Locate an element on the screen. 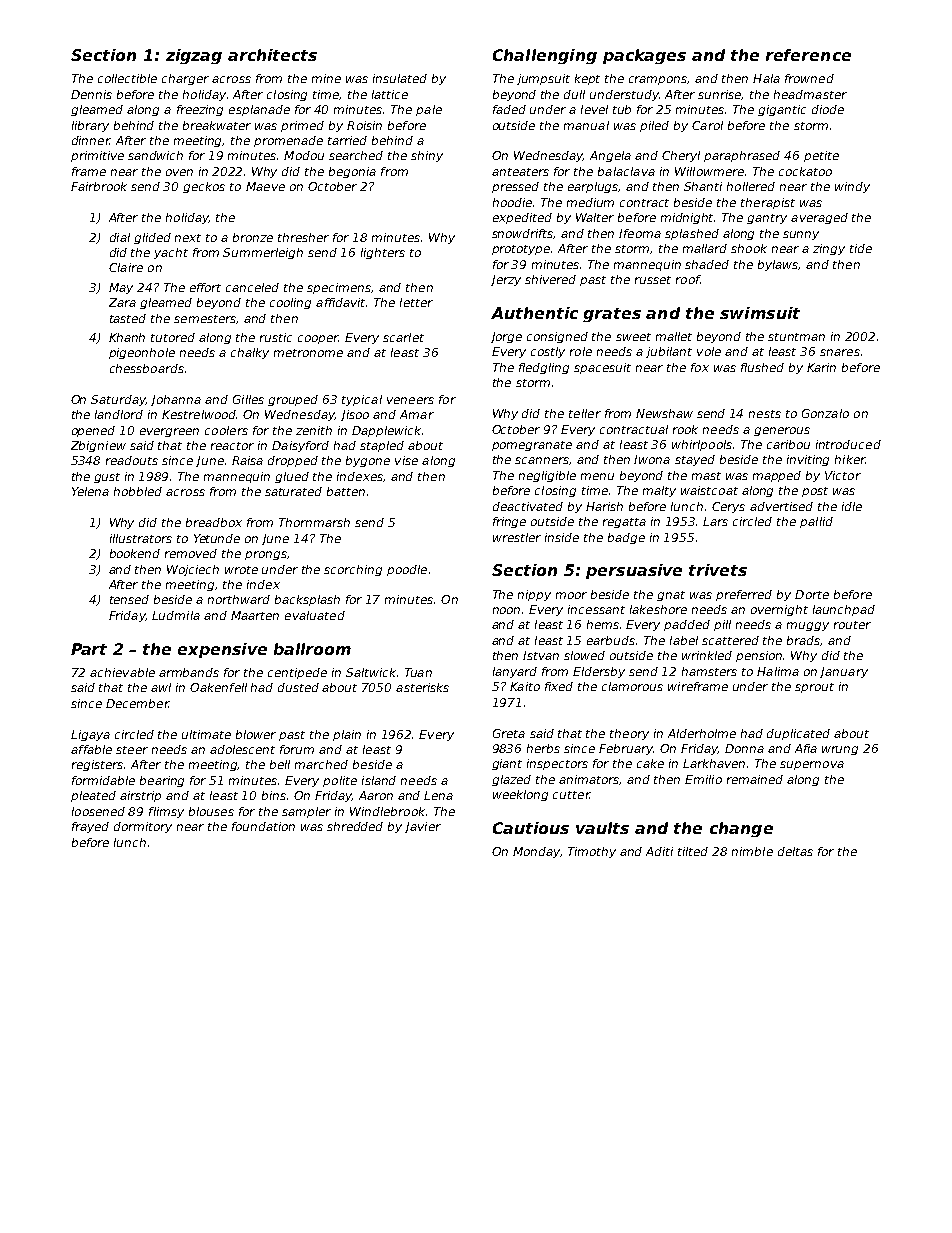  post is located at coordinates (815, 492).
